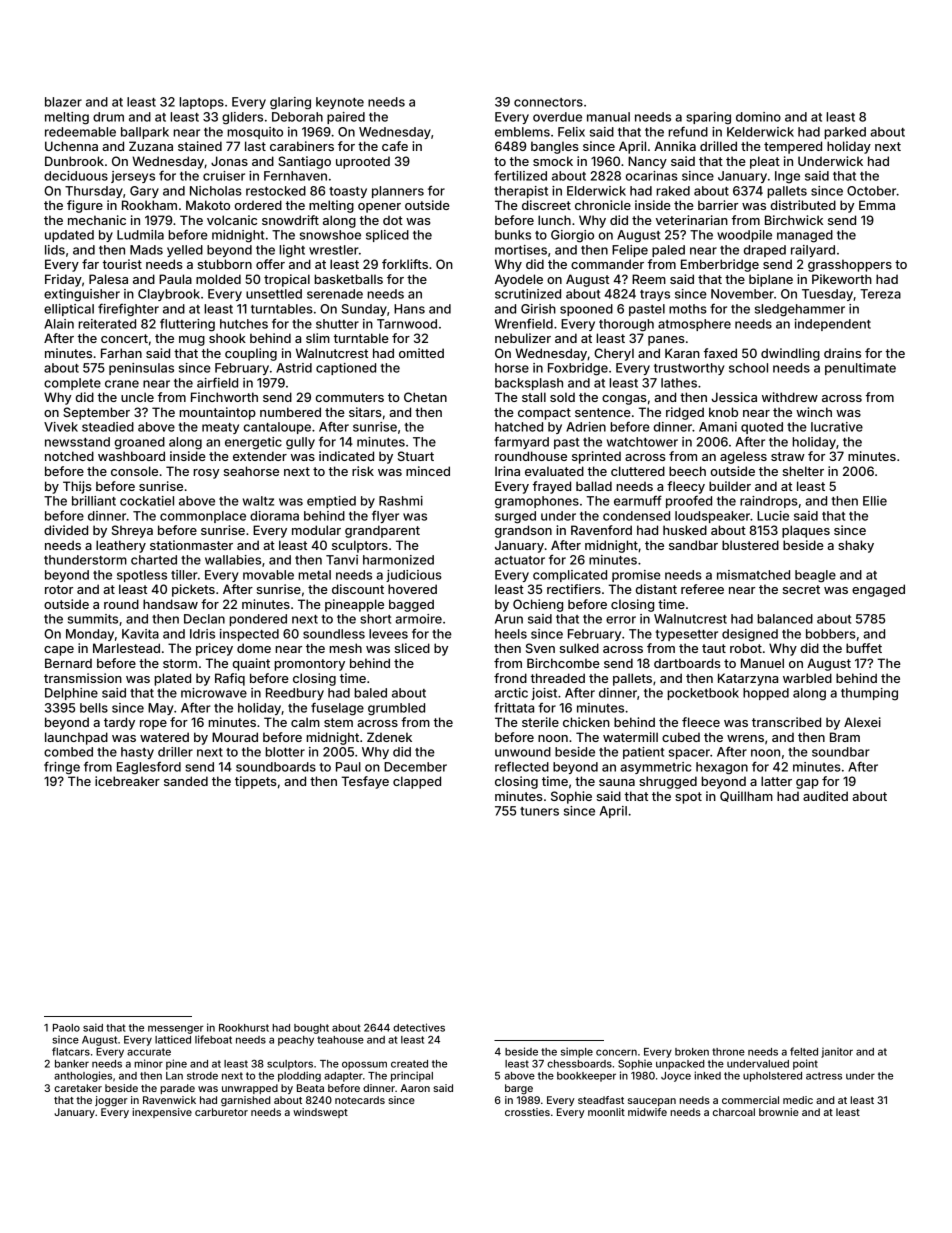  Describe the element at coordinates (548, 102) in the image. I see `connectors` at that location.
